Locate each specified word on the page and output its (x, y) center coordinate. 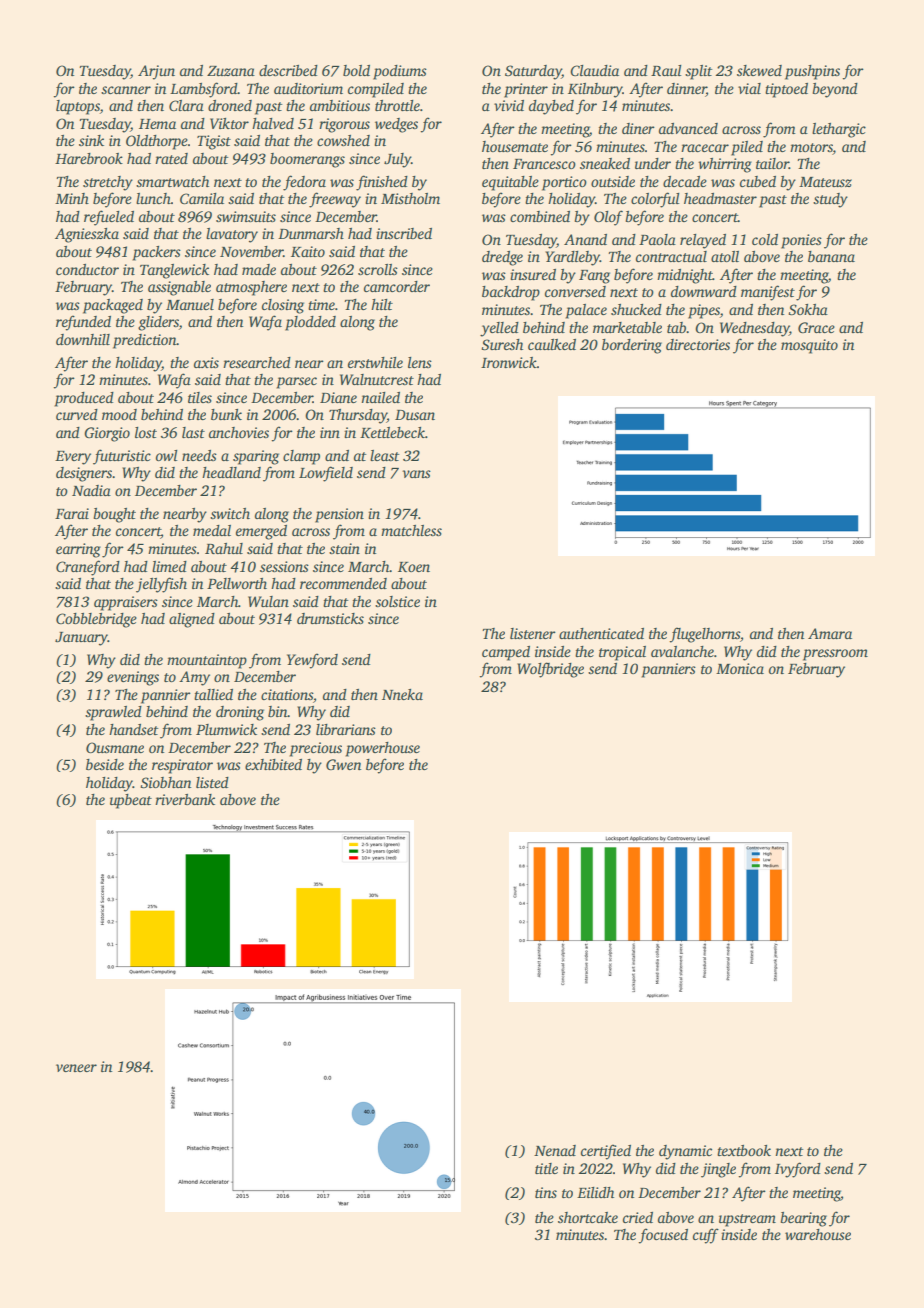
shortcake (588, 1217)
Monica (740, 668)
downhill (83, 339)
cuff (706, 1236)
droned (230, 105)
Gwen (343, 764)
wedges (396, 125)
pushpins (812, 72)
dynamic (685, 1152)
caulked (552, 344)
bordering (632, 346)
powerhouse (383, 749)
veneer (76, 1068)
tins (546, 1192)
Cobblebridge (96, 620)
